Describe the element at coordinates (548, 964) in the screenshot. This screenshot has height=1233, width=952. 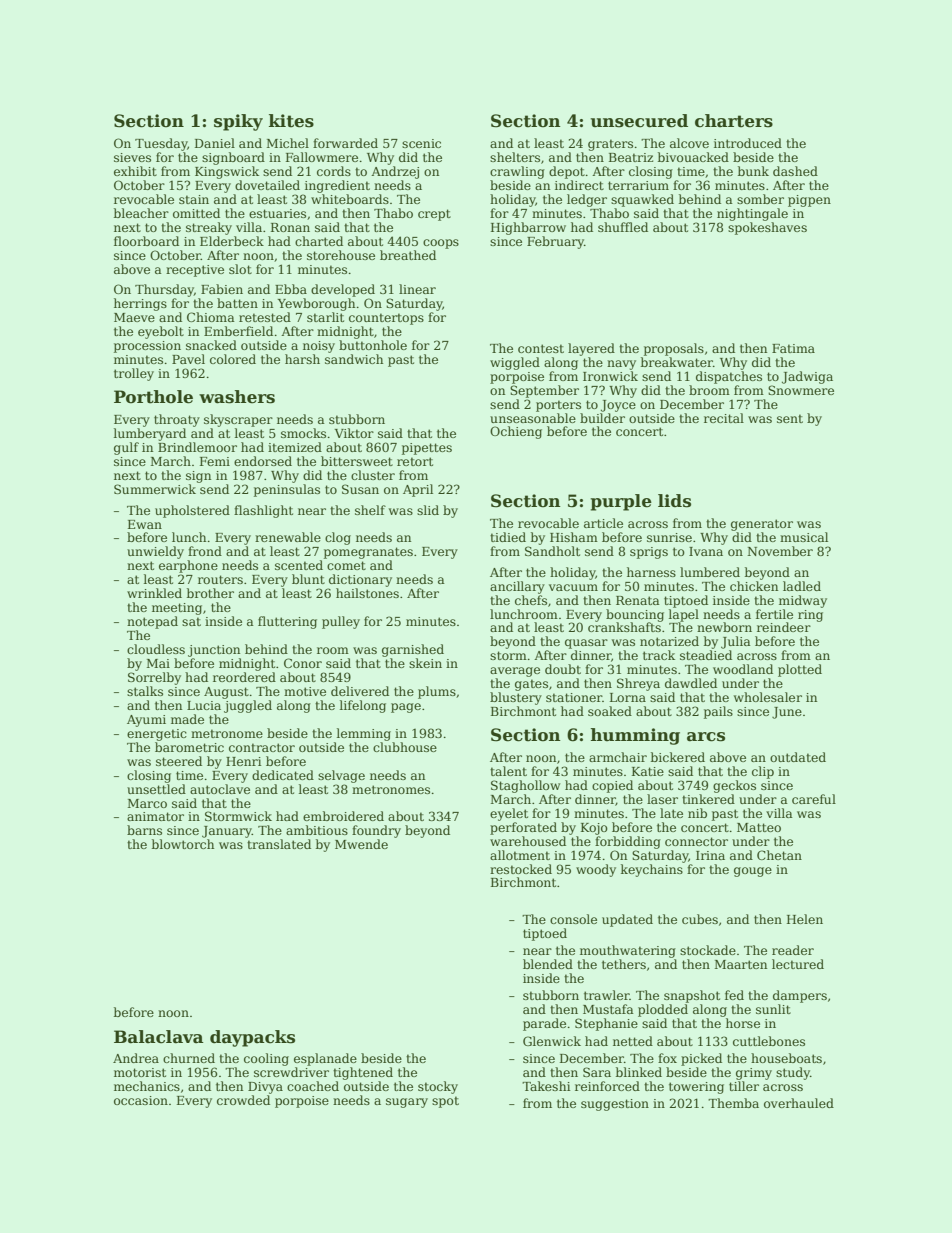
I see `blended` at that location.
